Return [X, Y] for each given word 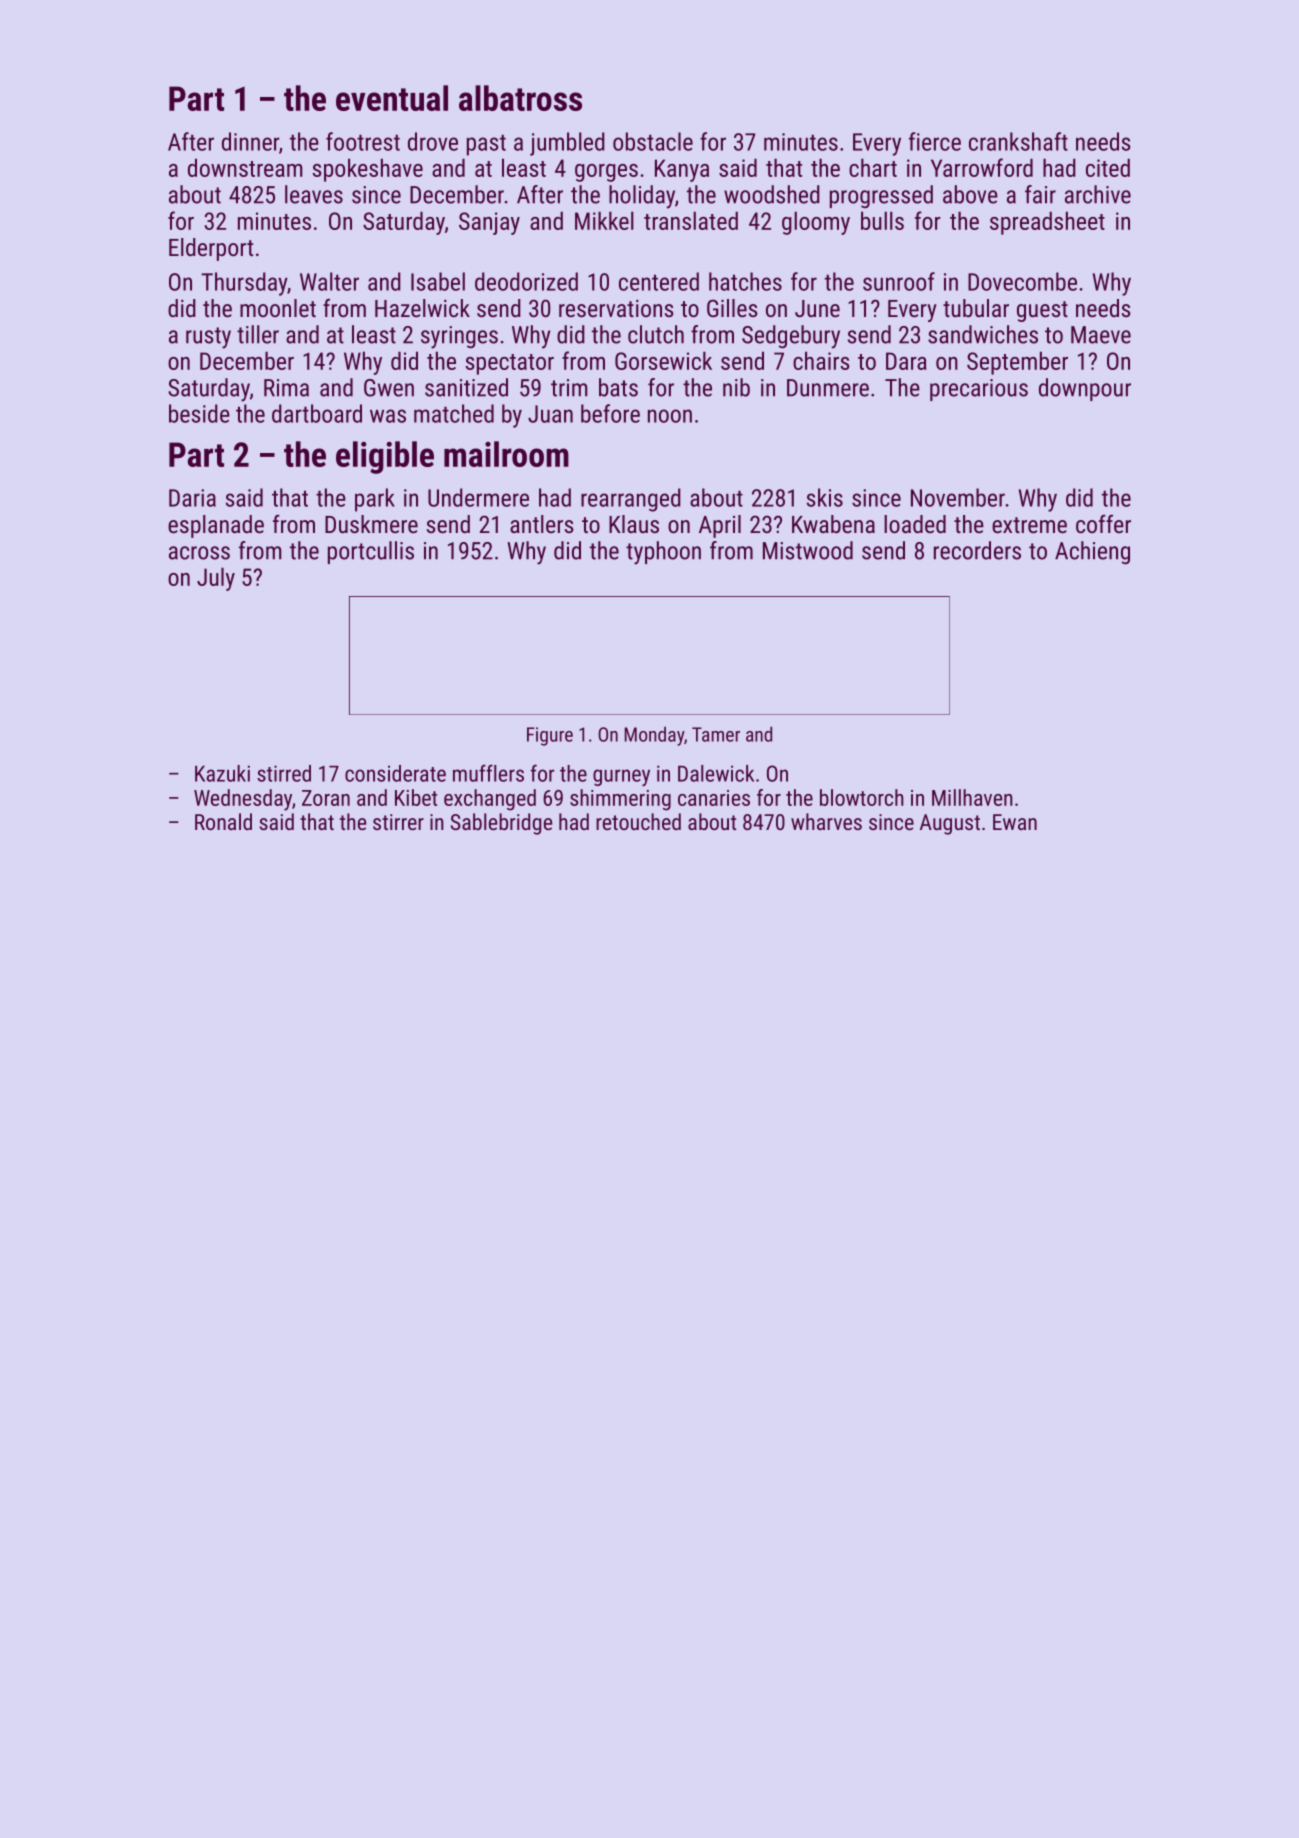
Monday [654, 736]
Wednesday [243, 800]
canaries [714, 798]
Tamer [716, 734]
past [486, 145]
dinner [250, 141]
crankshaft [1018, 141]
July [216, 579]
